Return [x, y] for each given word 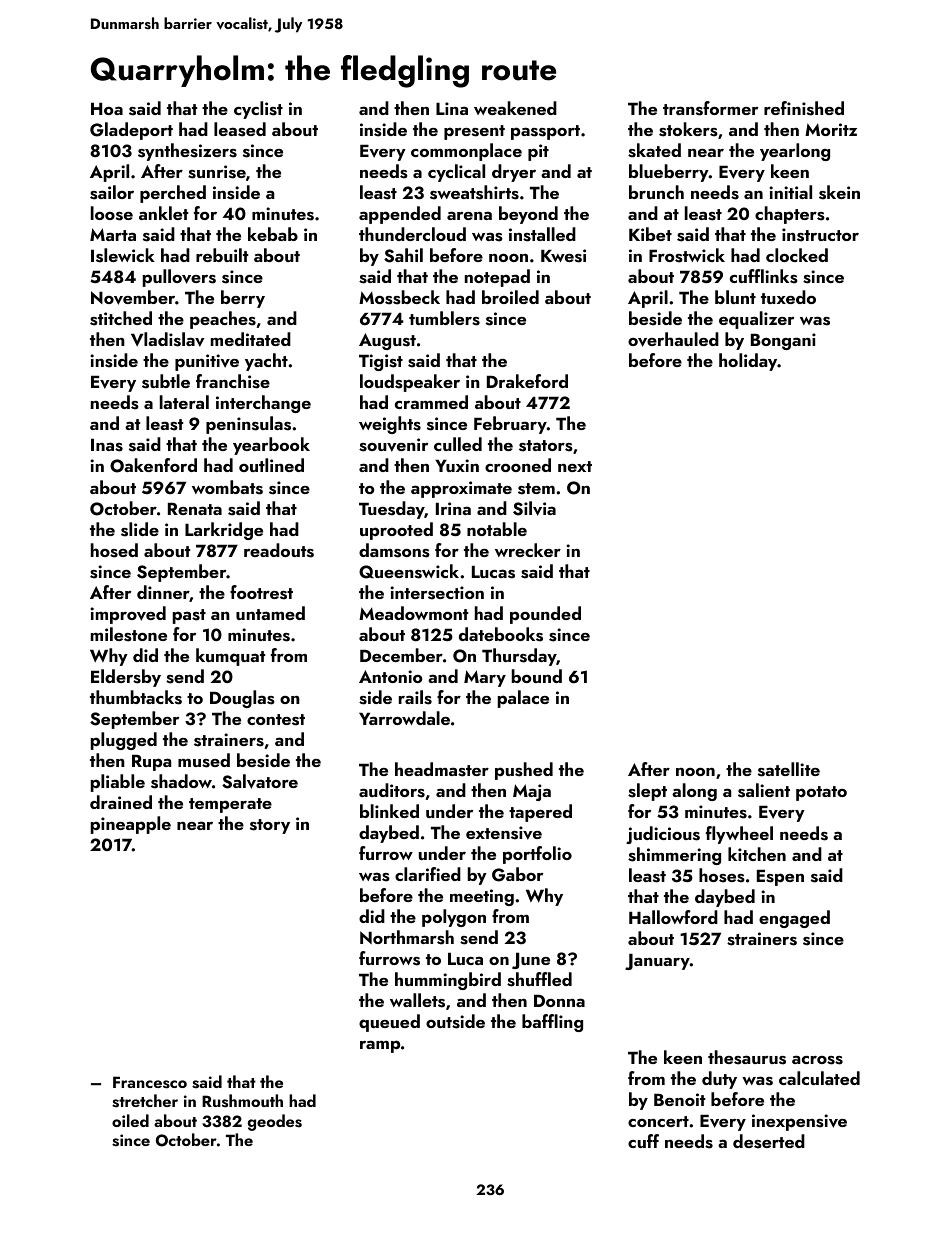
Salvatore [260, 781]
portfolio [537, 855]
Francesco [150, 1082]
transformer [710, 108]
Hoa [107, 108]
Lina [452, 108]
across [817, 1060]
